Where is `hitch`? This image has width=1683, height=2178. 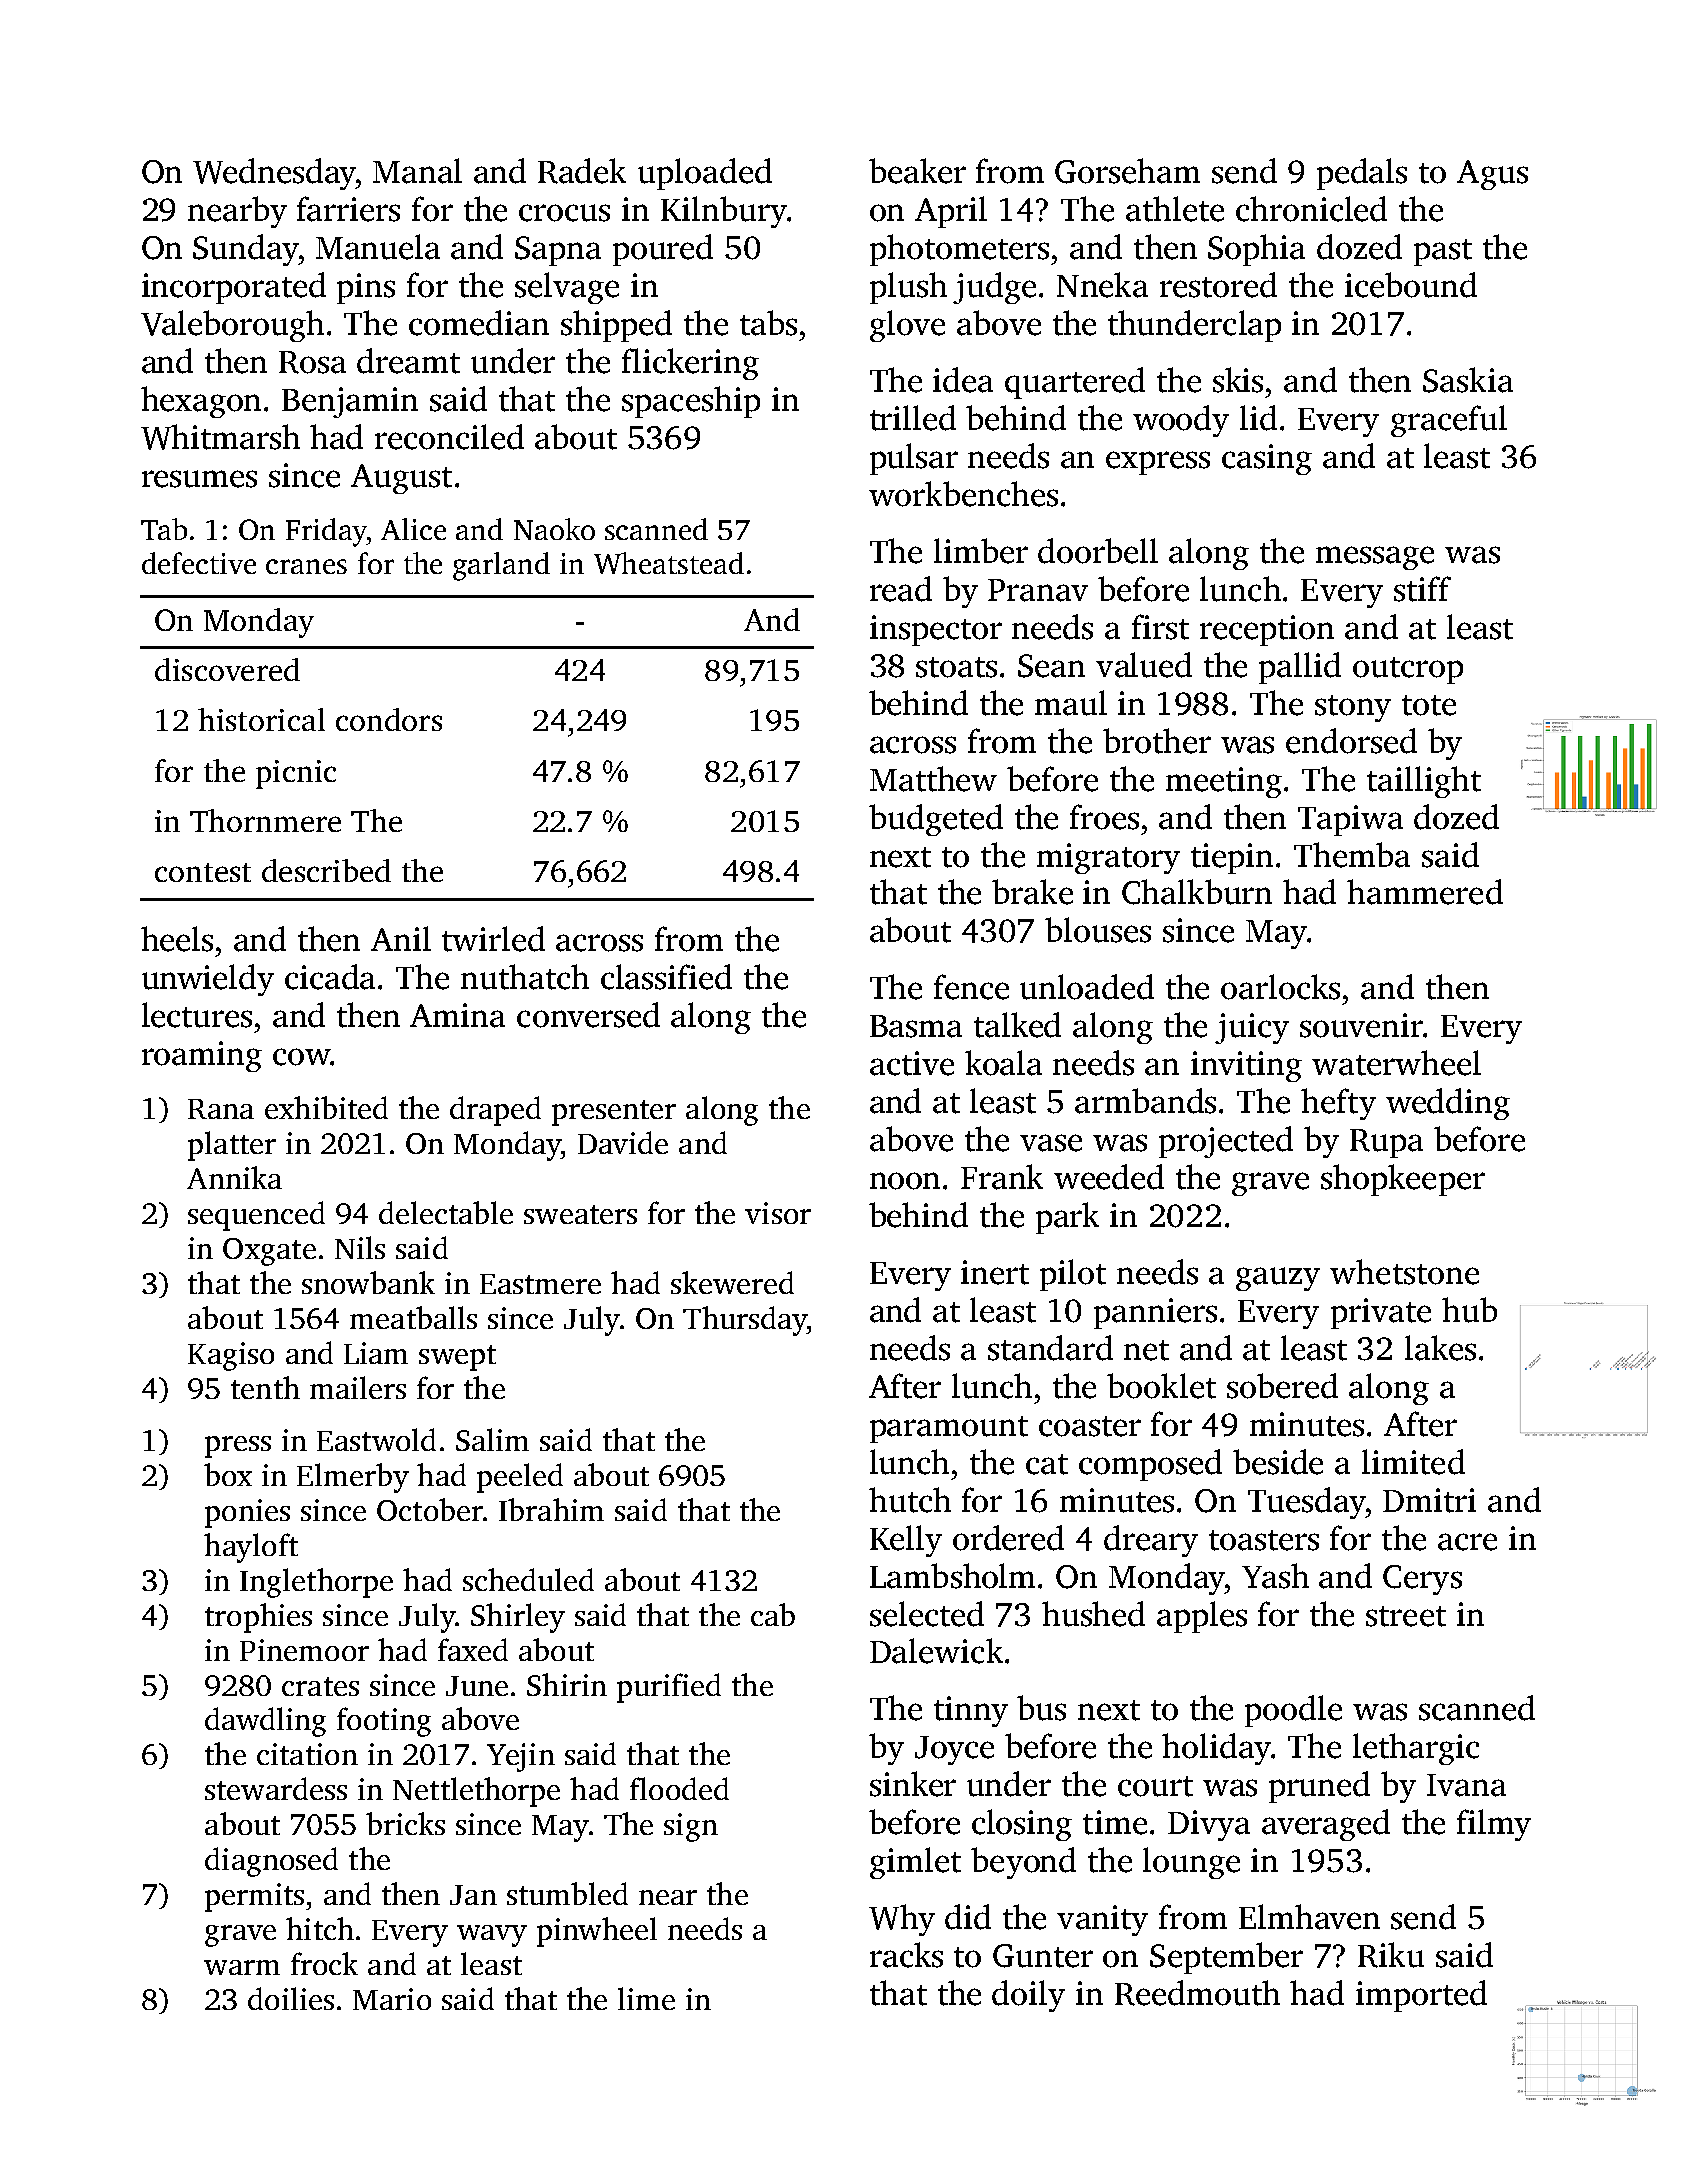 hitch is located at coordinates (320, 1928).
